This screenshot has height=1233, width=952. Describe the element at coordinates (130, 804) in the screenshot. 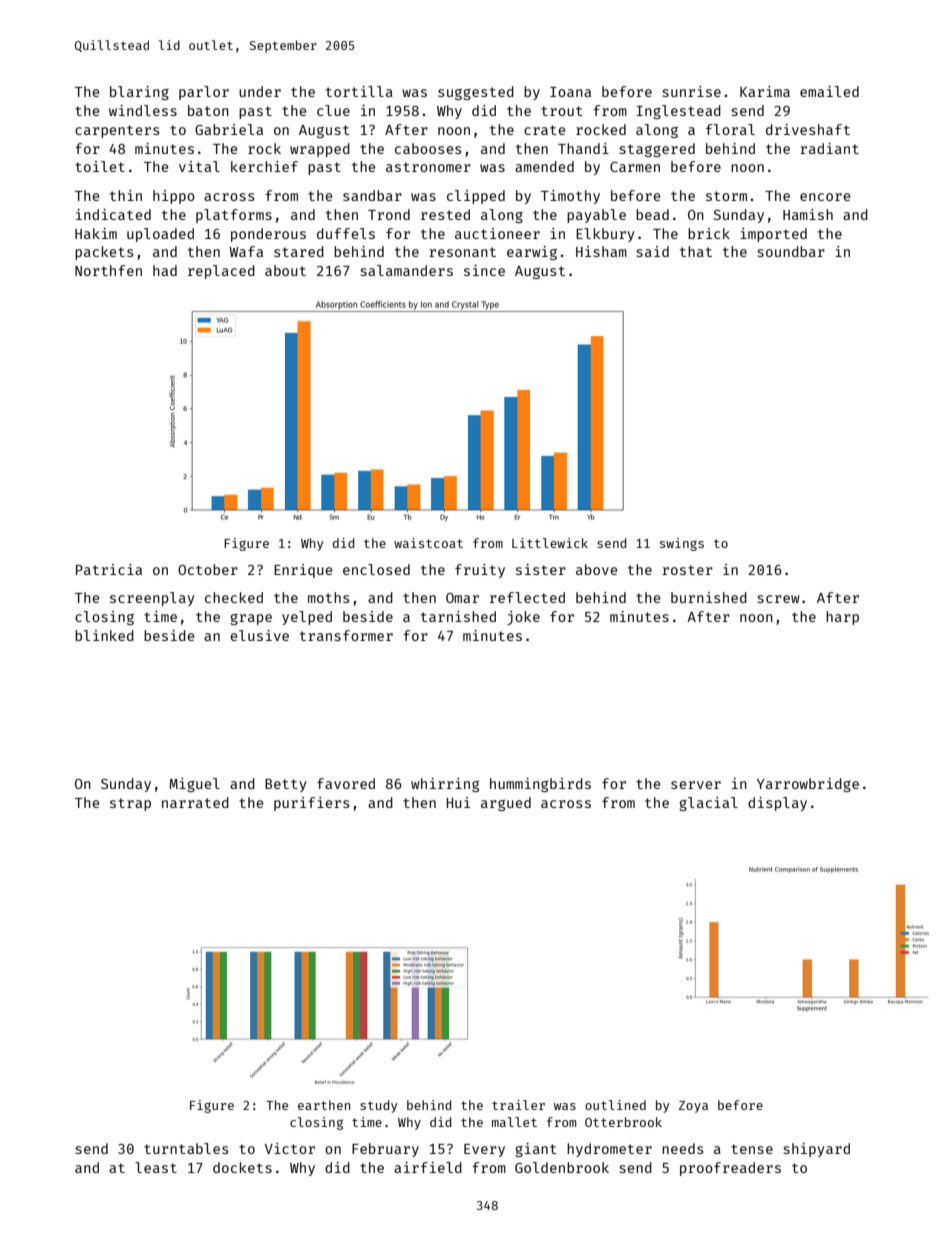

I see `strap` at that location.
